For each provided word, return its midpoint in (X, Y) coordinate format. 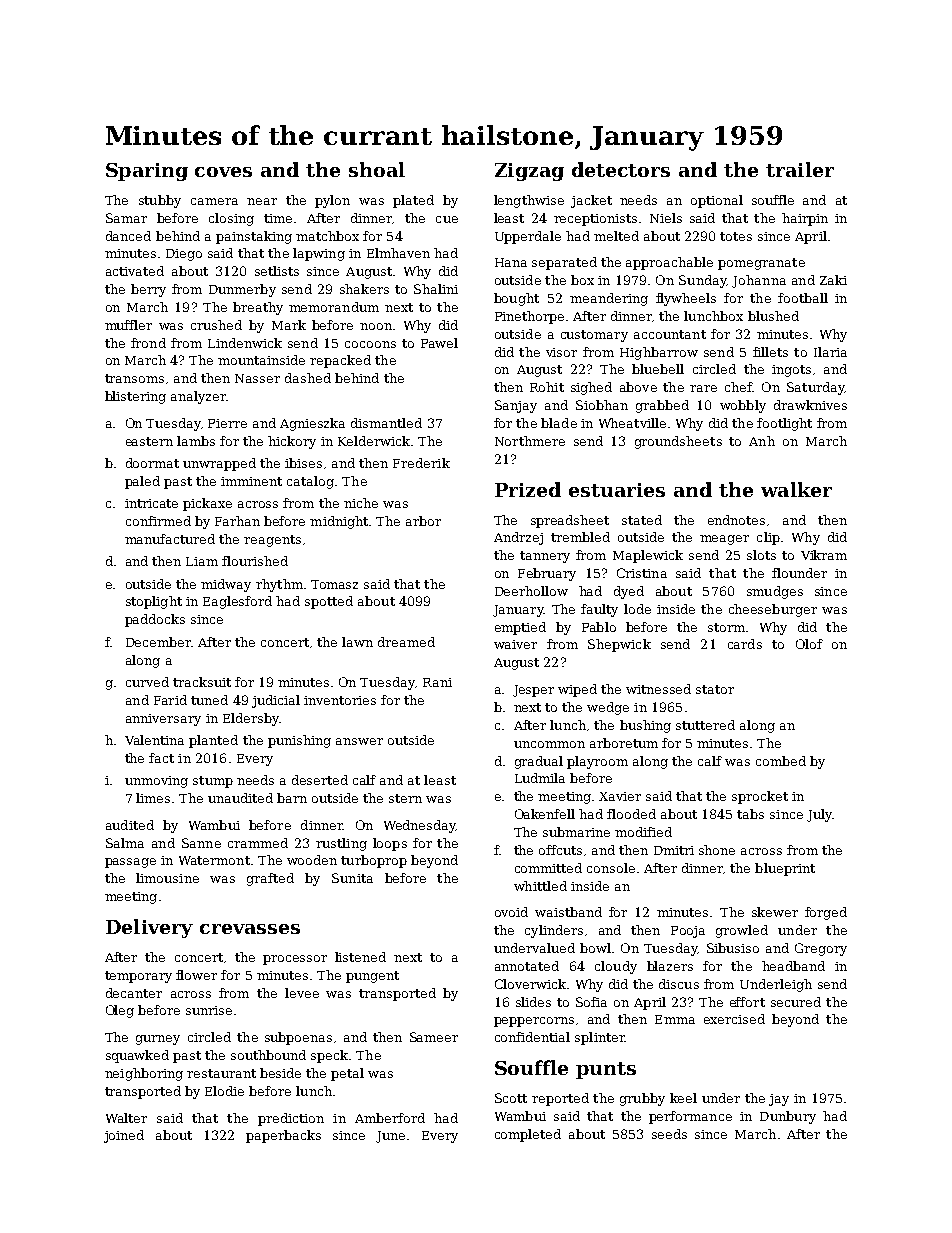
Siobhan (602, 405)
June (390, 1137)
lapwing (319, 254)
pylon (332, 201)
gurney (158, 1040)
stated (642, 520)
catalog (310, 482)
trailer (800, 169)
